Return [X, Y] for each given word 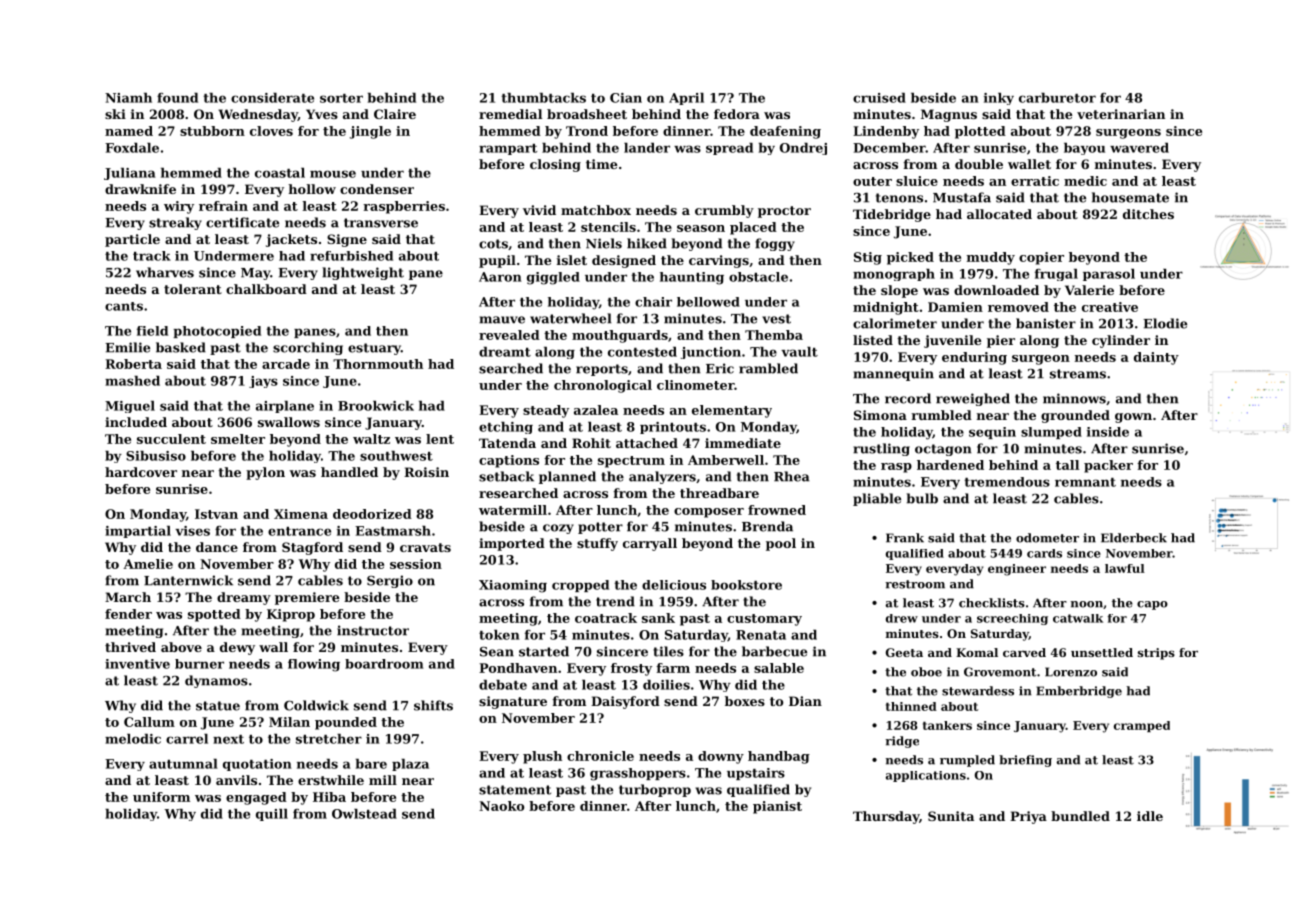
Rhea [792, 476]
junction [711, 353]
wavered [1139, 148]
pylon [265, 473]
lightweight [363, 273]
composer [709, 513]
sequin [992, 433]
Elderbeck [1134, 538]
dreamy [244, 598]
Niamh [128, 98]
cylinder [1121, 341]
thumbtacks [543, 98]
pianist [777, 807]
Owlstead [364, 814]
